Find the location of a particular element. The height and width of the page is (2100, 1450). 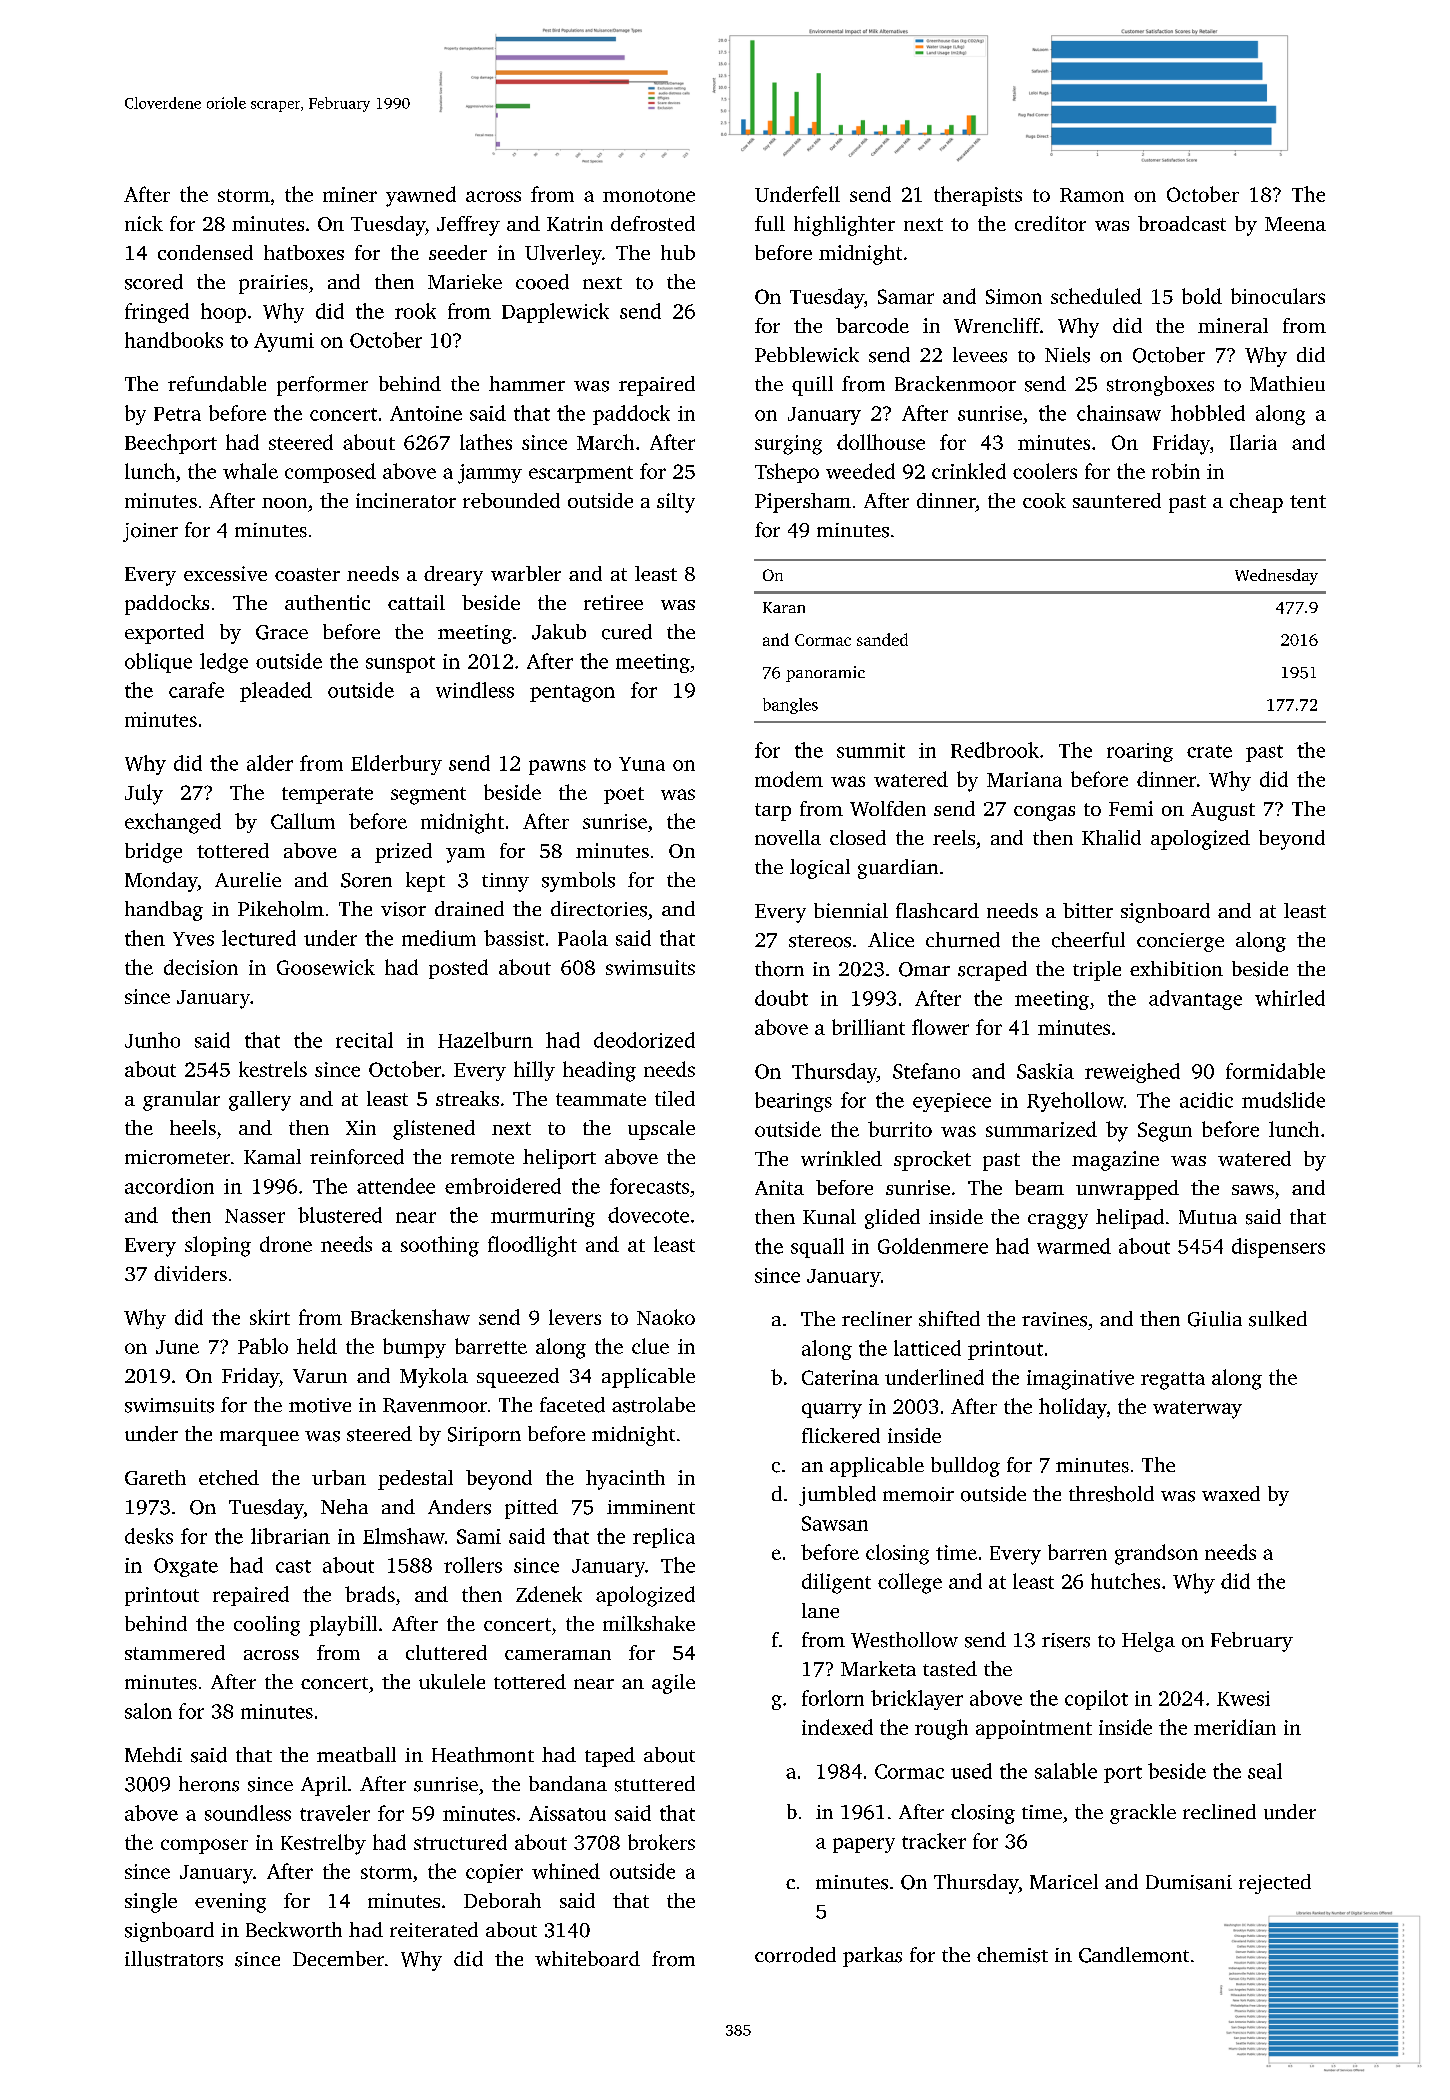

drone is located at coordinates (286, 1244).
